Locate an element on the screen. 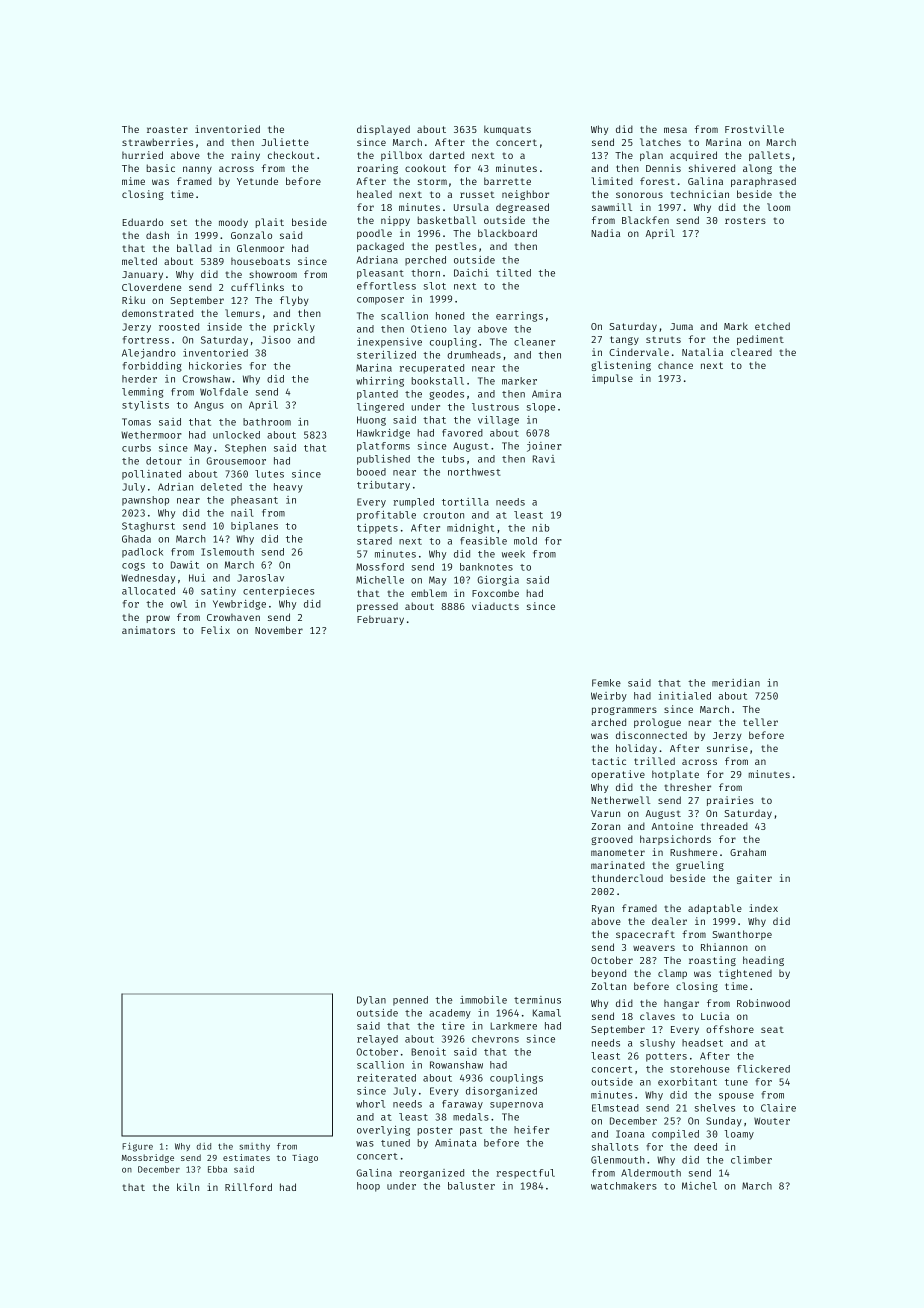 This screenshot has height=1308, width=924. penned is located at coordinates (410, 1001).
